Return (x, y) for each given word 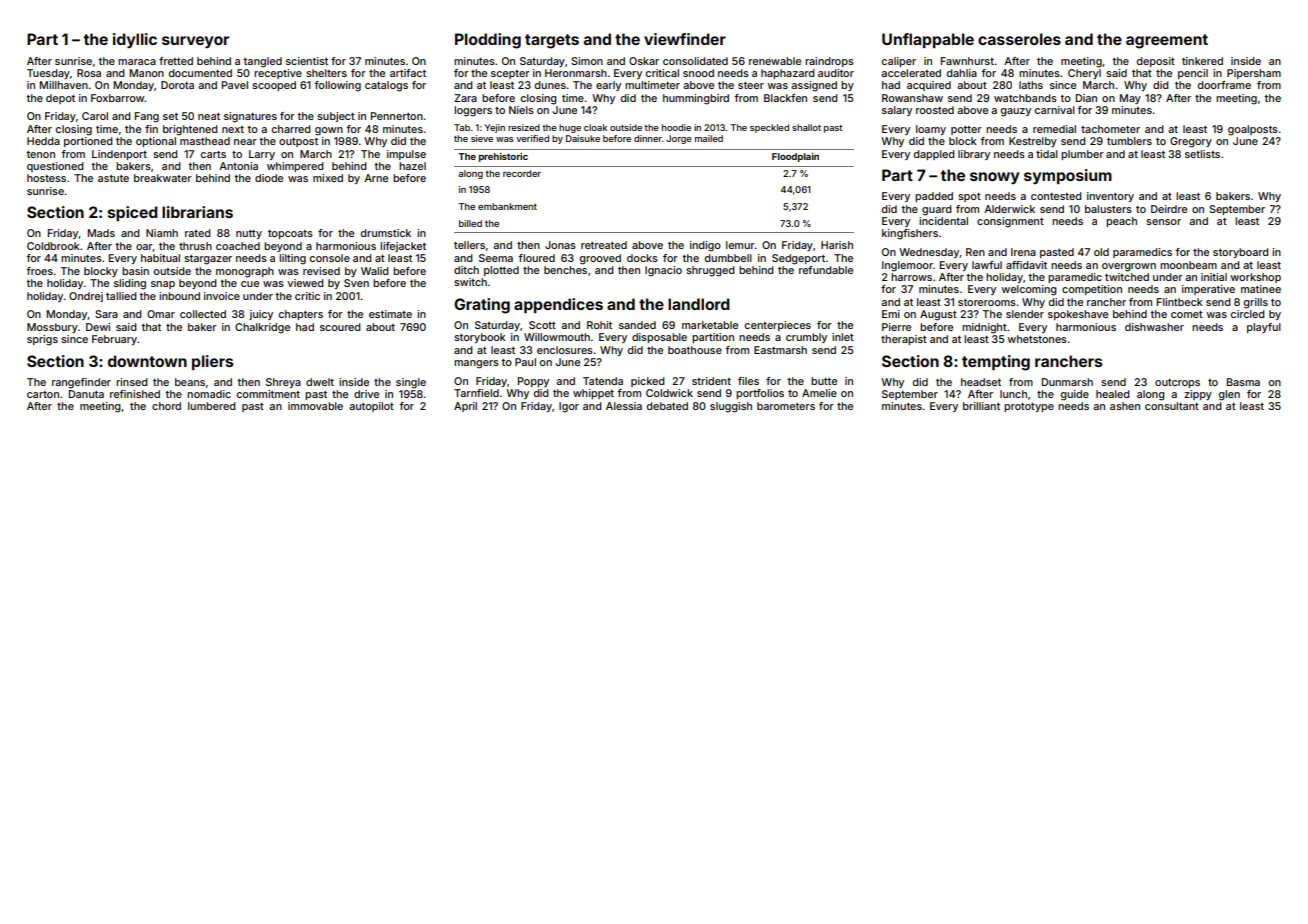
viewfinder (685, 39)
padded (934, 197)
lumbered (212, 406)
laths (1031, 85)
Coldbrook (53, 246)
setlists (1202, 154)
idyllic (135, 41)
